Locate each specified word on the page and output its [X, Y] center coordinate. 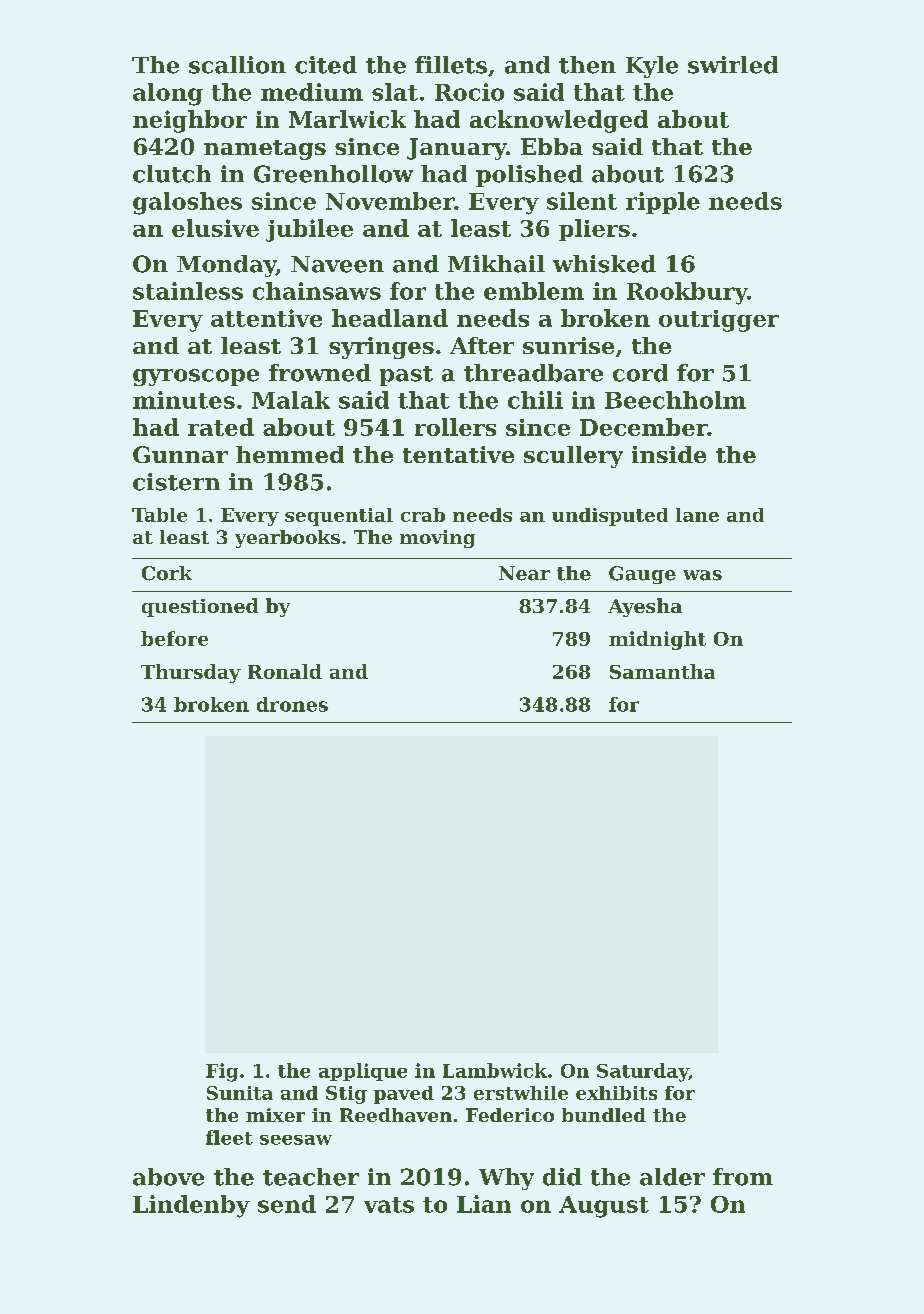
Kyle [652, 67]
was [702, 575]
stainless [188, 291]
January [457, 149]
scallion [237, 65]
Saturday [643, 1072]
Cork [167, 573]
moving [437, 539]
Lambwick [495, 1070]
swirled [733, 65]
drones [292, 704]
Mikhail [496, 264]
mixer [275, 1115]
